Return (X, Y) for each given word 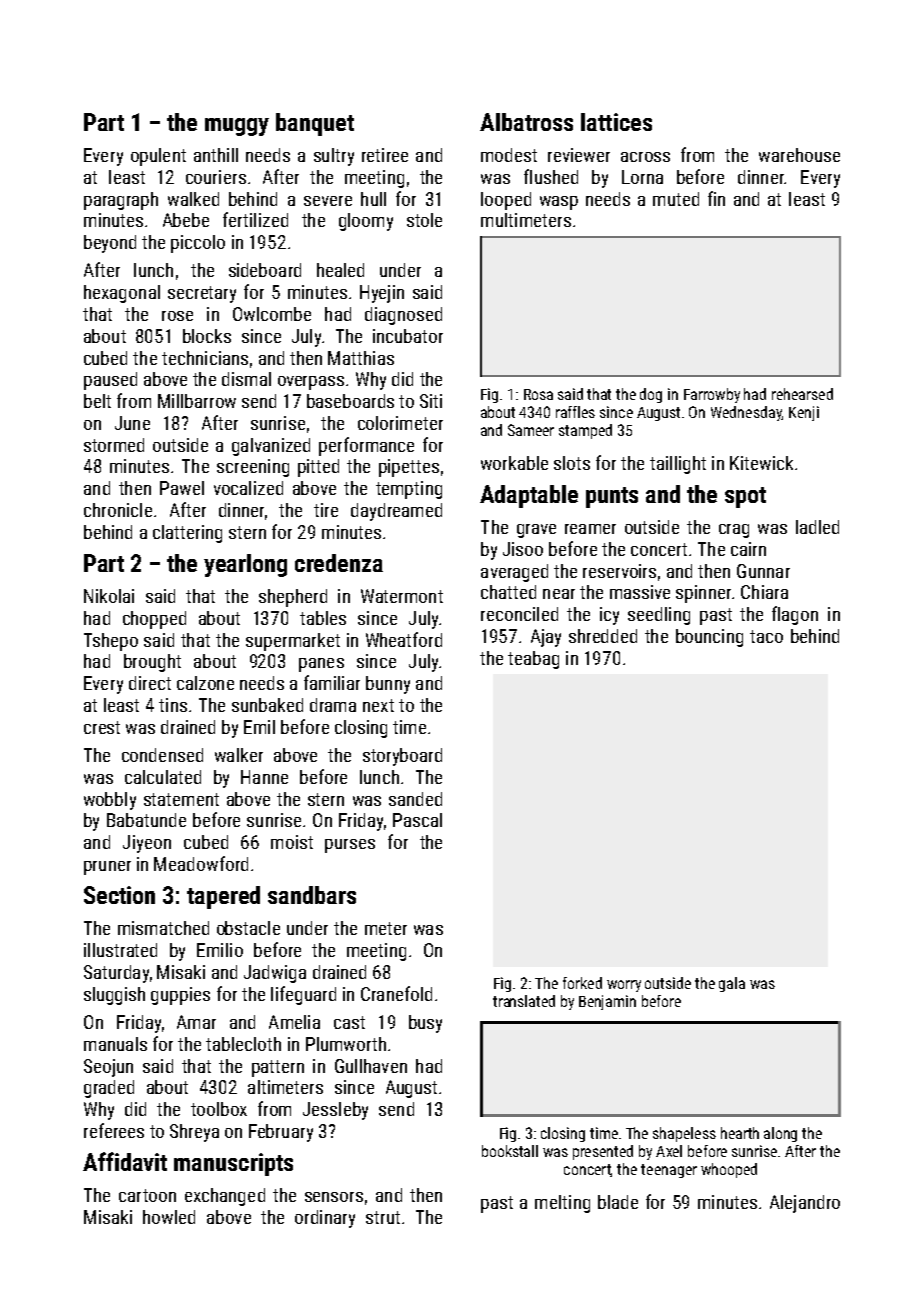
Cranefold (396, 993)
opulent (158, 157)
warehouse (799, 155)
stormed (114, 445)
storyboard (402, 757)
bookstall (510, 1151)
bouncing (709, 638)
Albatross (526, 122)
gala (732, 984)
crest (102, 727)
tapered (223, 897)
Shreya (194, 1133)
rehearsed (802, 394)
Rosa (538, 394)
